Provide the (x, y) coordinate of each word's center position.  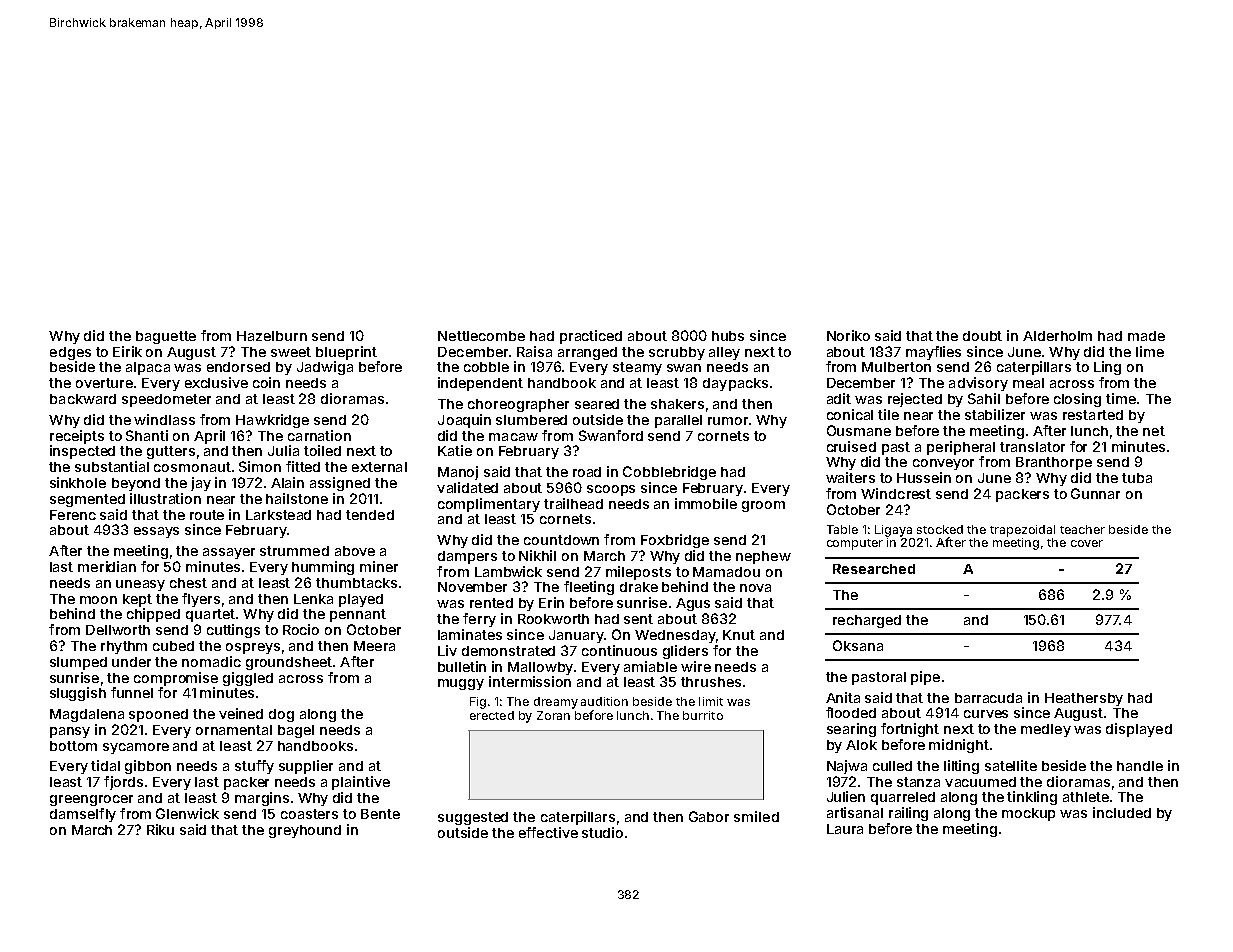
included (1122, 812)
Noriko (848, 335)
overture (104, 383)
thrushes (711, 682)
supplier (306, 767)
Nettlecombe (481, 336)
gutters (171, 452)
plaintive (361, 783)
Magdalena (87, 715)
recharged (867, 621)
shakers (677, 404)
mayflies (933, 353)
